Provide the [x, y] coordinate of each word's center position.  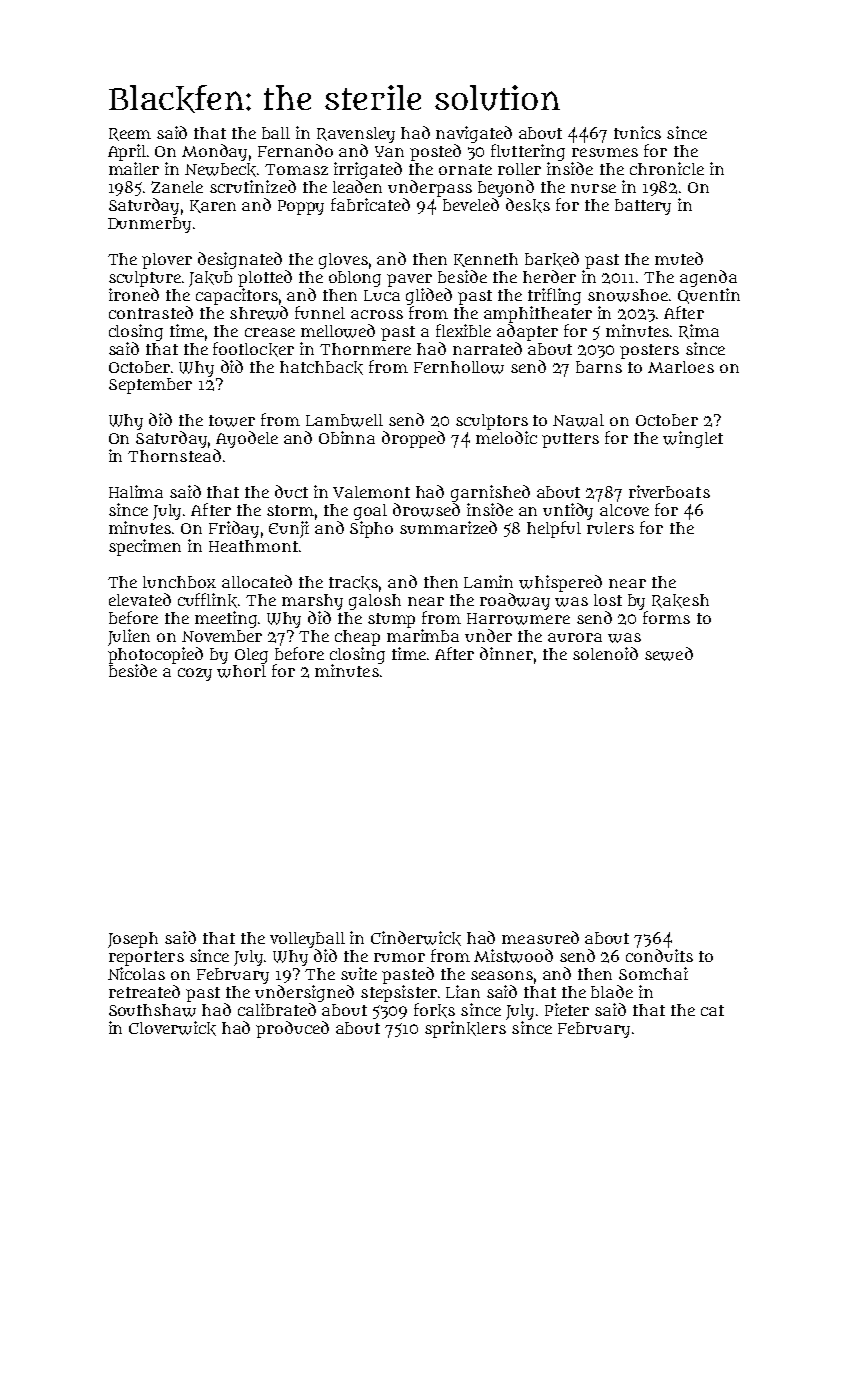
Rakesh [680, 601]
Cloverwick [172, 1028]
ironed [134, 294]
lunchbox [179, 582]
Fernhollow [459, 367]
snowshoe [628, 295]
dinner [506, 653]
